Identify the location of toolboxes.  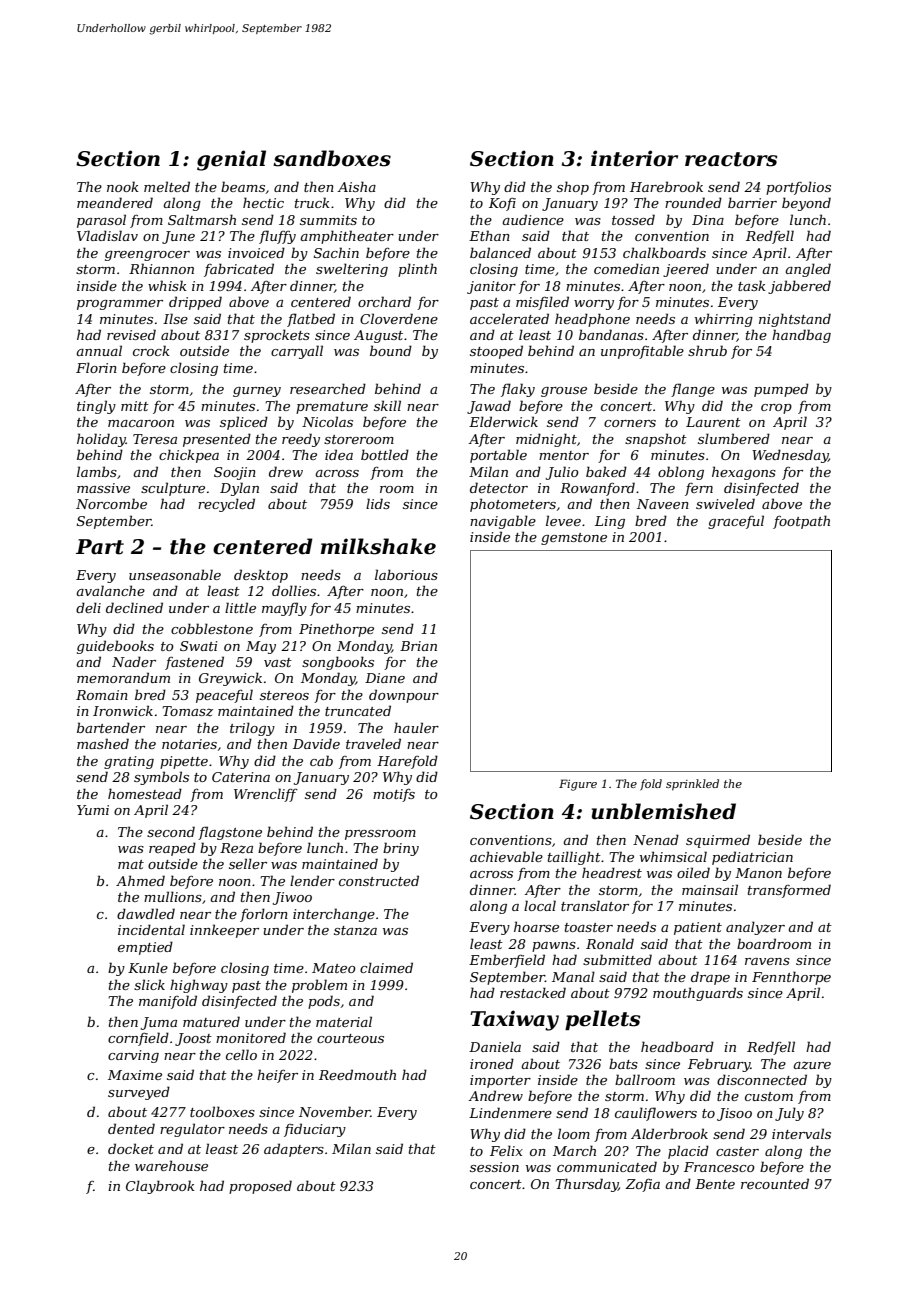
(222, 1111).
